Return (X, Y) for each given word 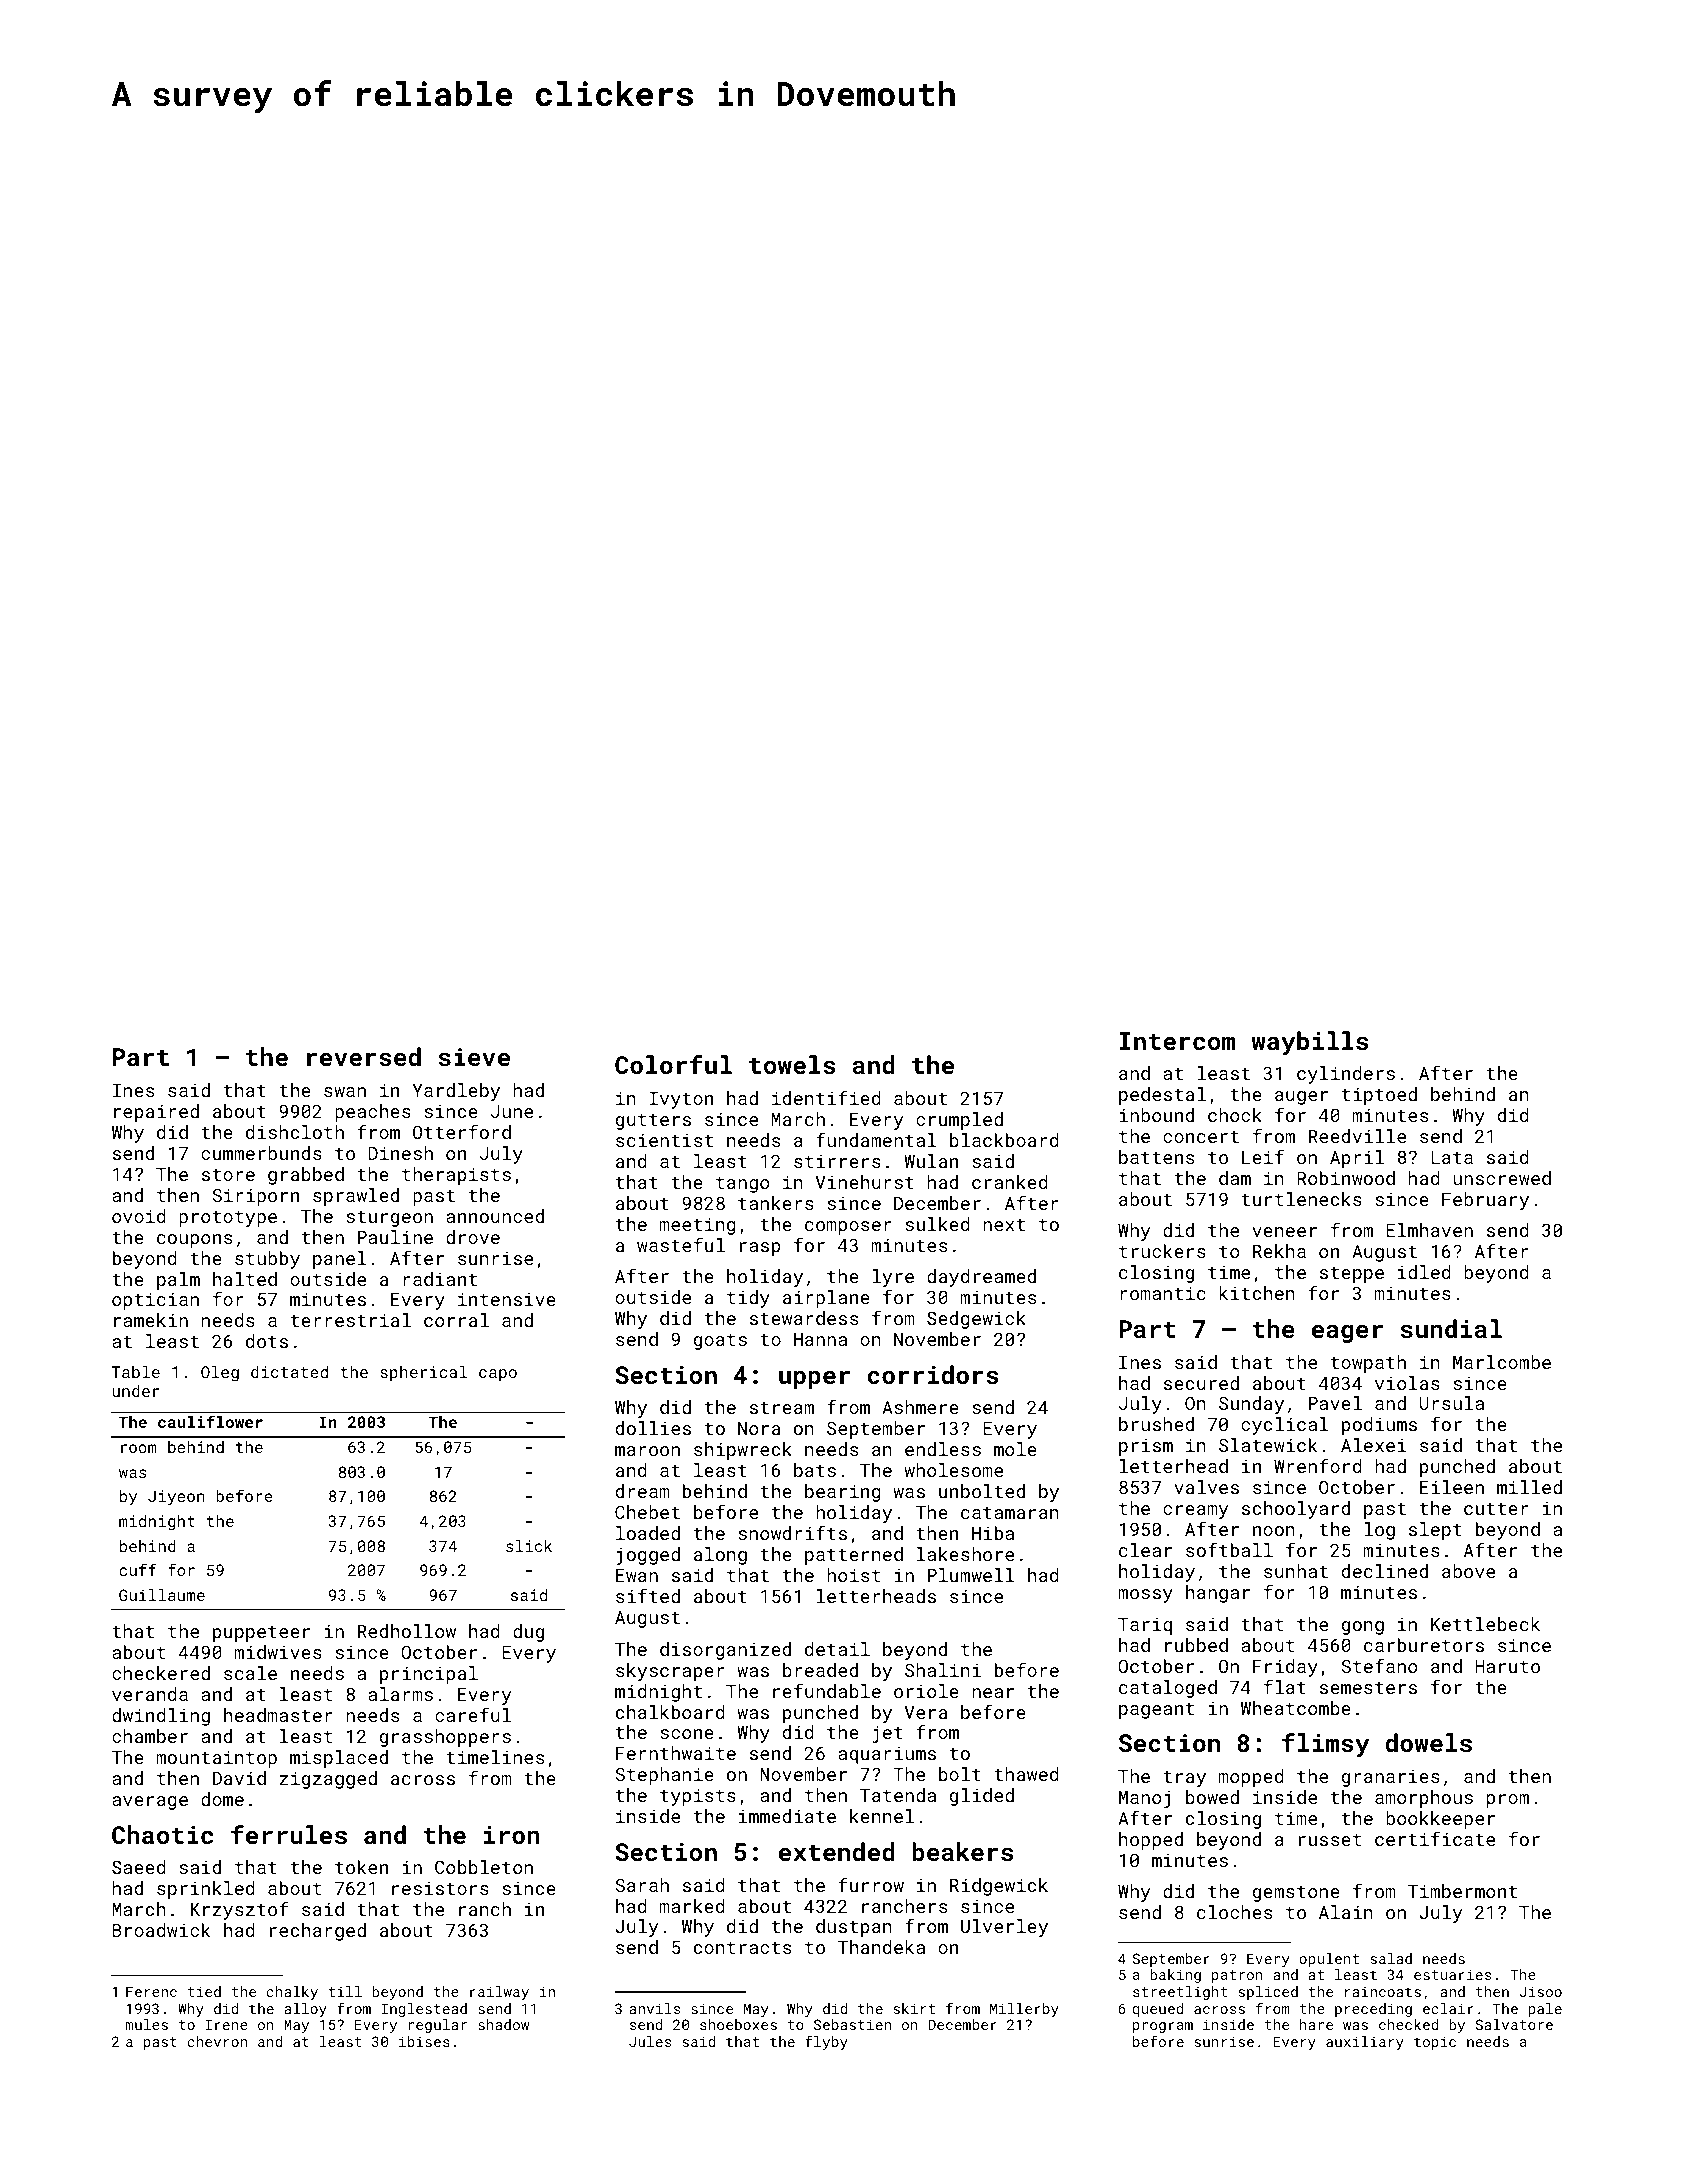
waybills (1309, 1043)
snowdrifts (792, 1532)
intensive (507, 1299)
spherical (423, 1373)
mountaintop (216, 1759)
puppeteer (261, 1634)
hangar (1218, 1594)
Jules (650, 2041)
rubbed (1196, 1645)
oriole (926, 1691)
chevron (217, 2041)
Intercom (1178, 1041)
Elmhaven (1429, 1230)
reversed (364, 1056)
